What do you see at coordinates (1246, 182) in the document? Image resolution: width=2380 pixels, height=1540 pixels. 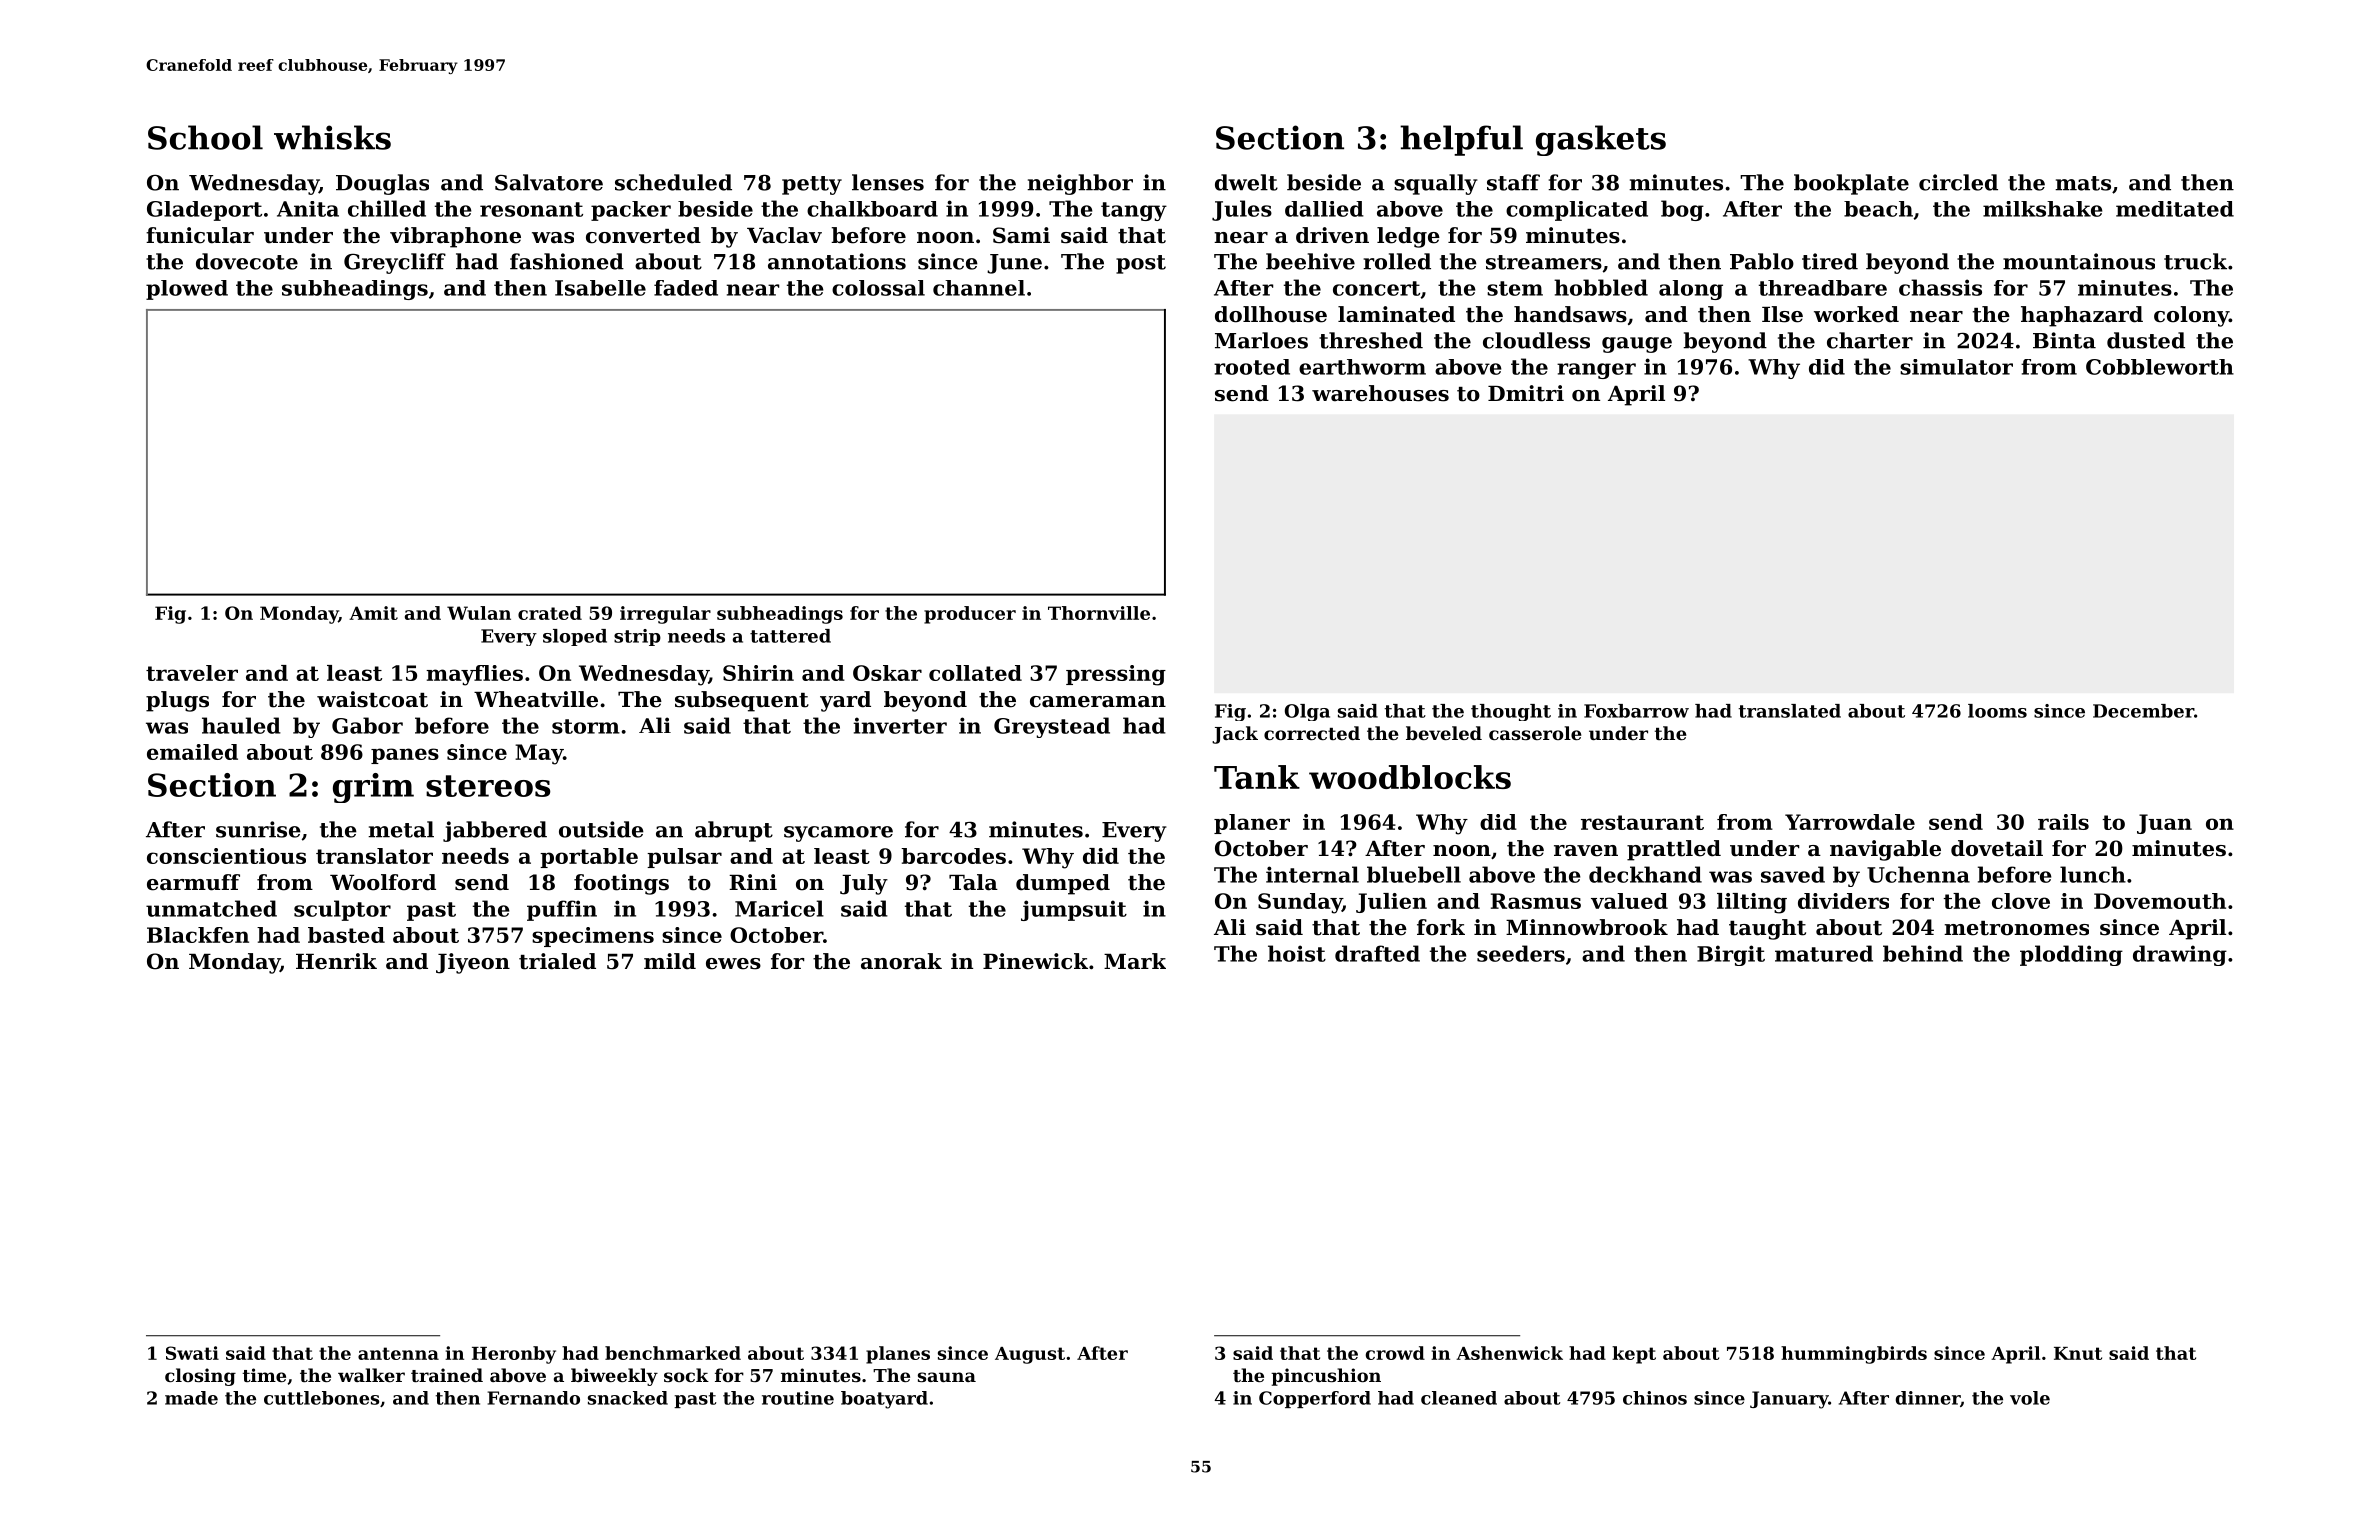 I see `dwelt` at bounding box center [1246, 182].
